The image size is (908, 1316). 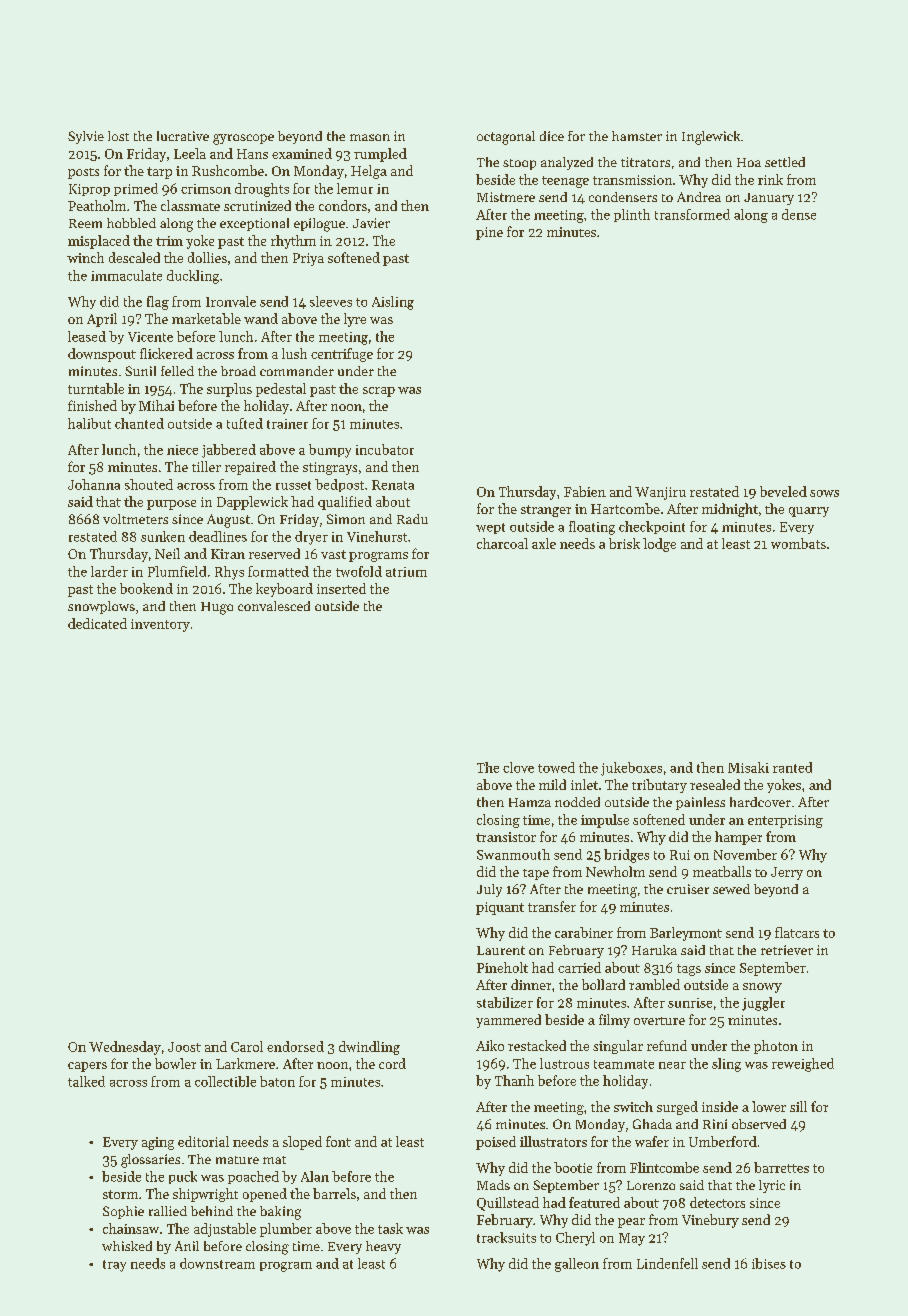 What do you see at coordinates (506, 197) in the screenshot?
I see `Mistmere` at bounding box center [506, 197].
